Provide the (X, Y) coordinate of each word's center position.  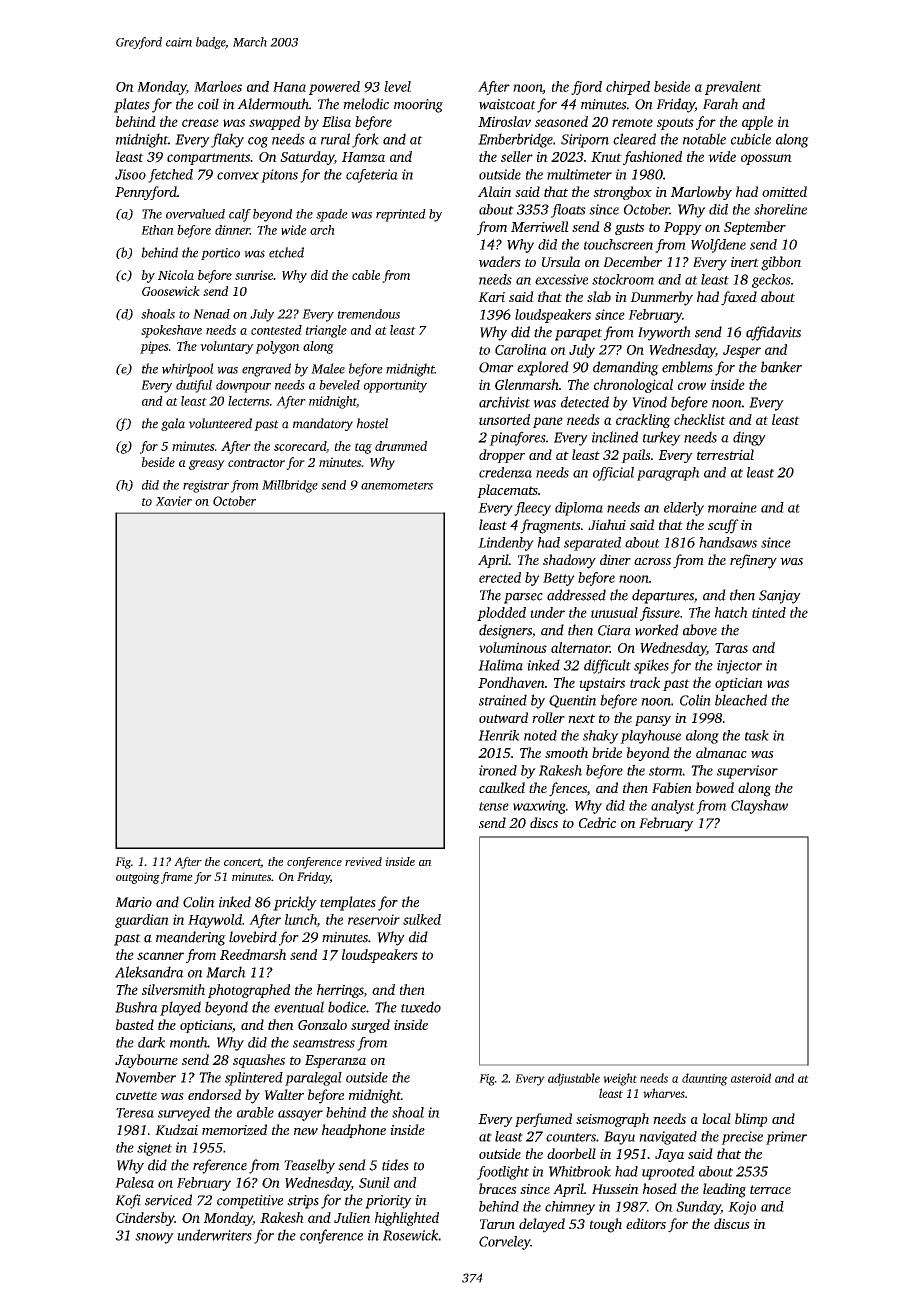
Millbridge (290, 486)
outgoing (138, 878)
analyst (673, 807)
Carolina (521, 349)
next (581, 718)
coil (208, 104)
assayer (300, 1115)
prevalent (733, 88)
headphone (354, 1131)
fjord (586, 88)
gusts (629, 229)
